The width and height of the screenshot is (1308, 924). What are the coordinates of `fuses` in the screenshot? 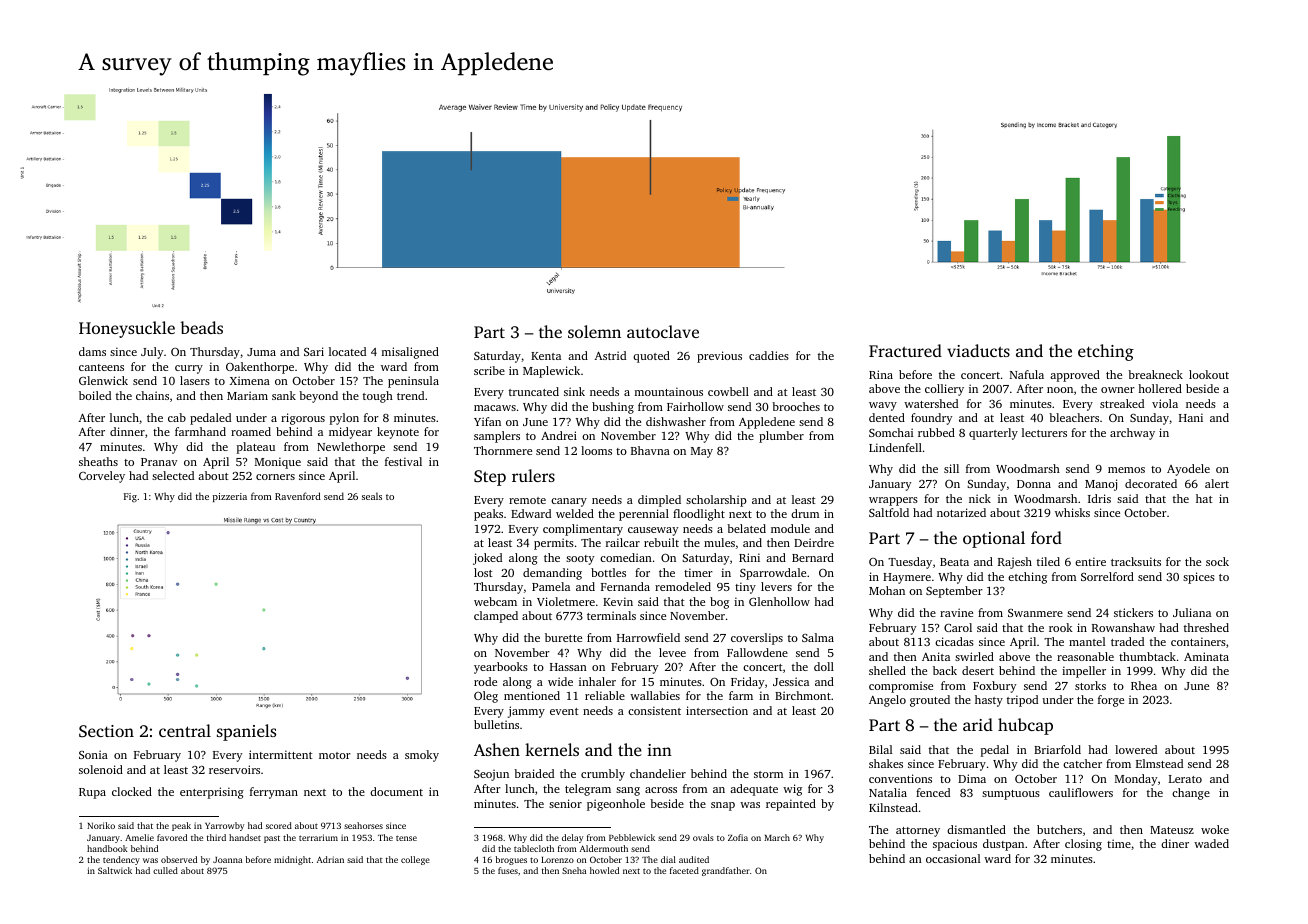 It's located at (508, 870).
